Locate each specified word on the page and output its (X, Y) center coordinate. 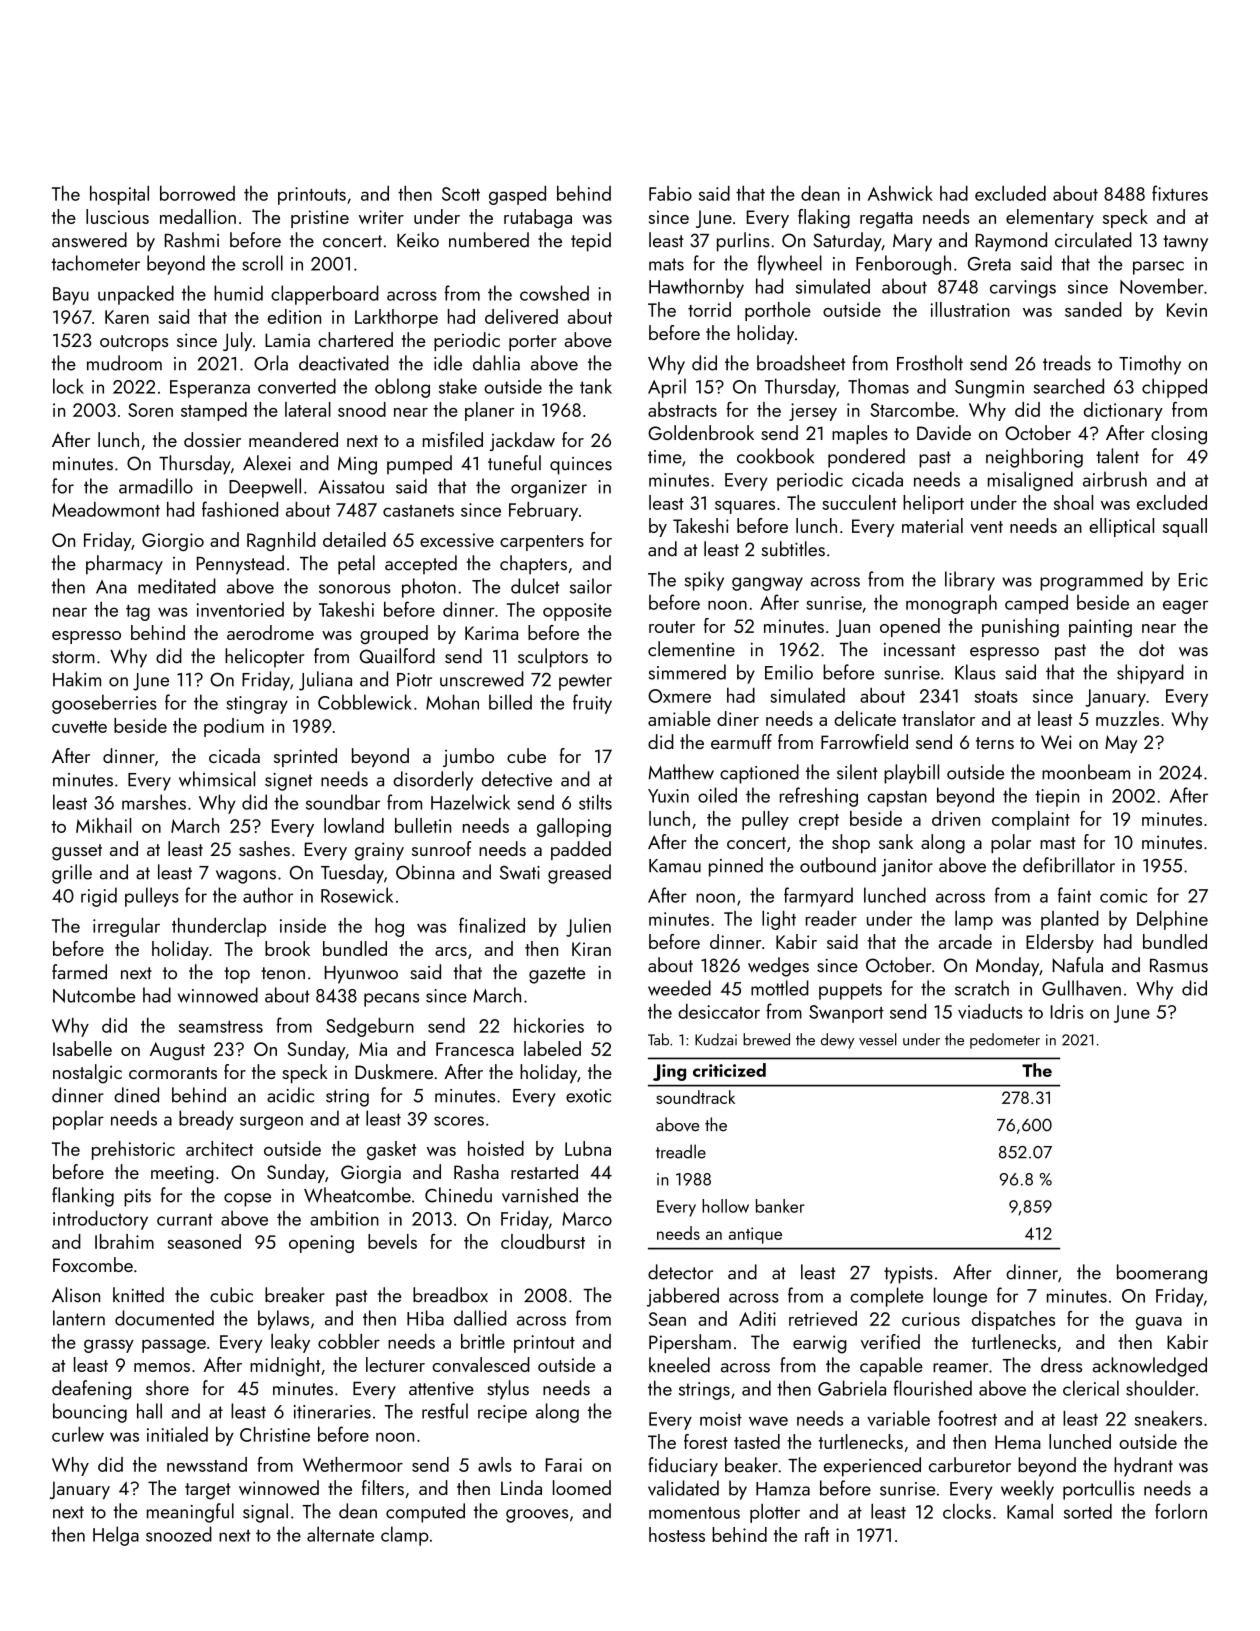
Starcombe (912, 409)
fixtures (1180, 193)
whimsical (217, 779)
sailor (591, 586)
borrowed (197, 193)
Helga (116, 1536)
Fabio (670, 193)
